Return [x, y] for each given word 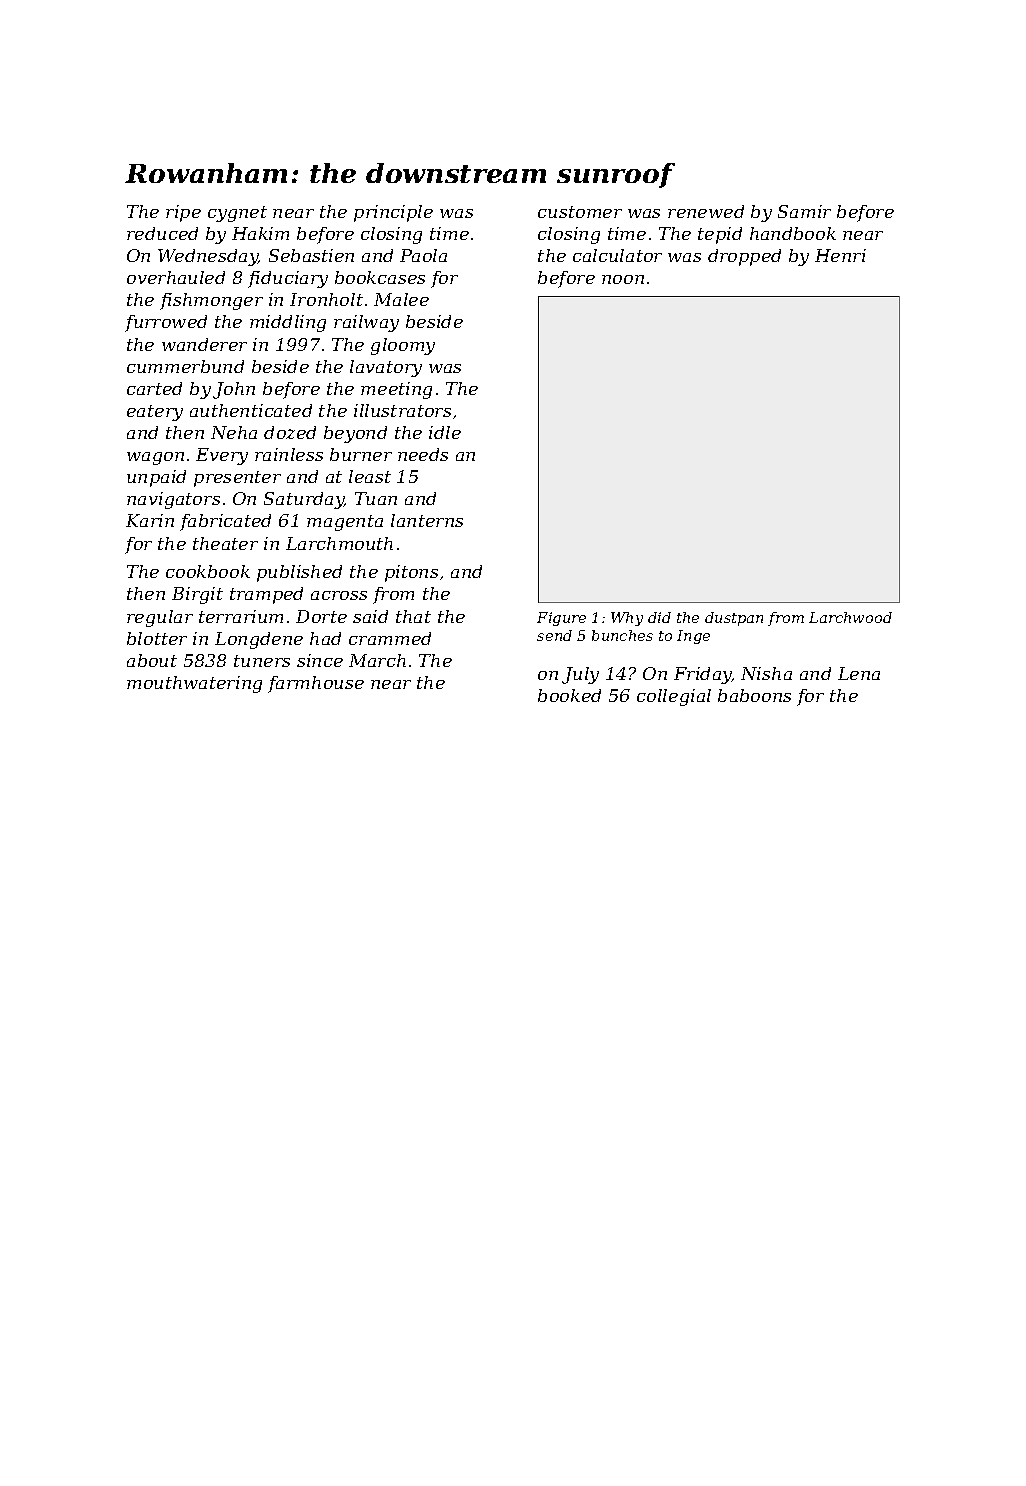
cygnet [237, 214]
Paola [423, 255]
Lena [859, 673]
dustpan [734, 619]
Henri [840, 255]
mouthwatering [194, 684]
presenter [237, 479]
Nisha [766, 673]
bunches [622, 635]
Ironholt [326, 299]
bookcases [380, 277]
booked [569, 695]
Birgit [197, 595]
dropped [744, 257]
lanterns [427, 520]
